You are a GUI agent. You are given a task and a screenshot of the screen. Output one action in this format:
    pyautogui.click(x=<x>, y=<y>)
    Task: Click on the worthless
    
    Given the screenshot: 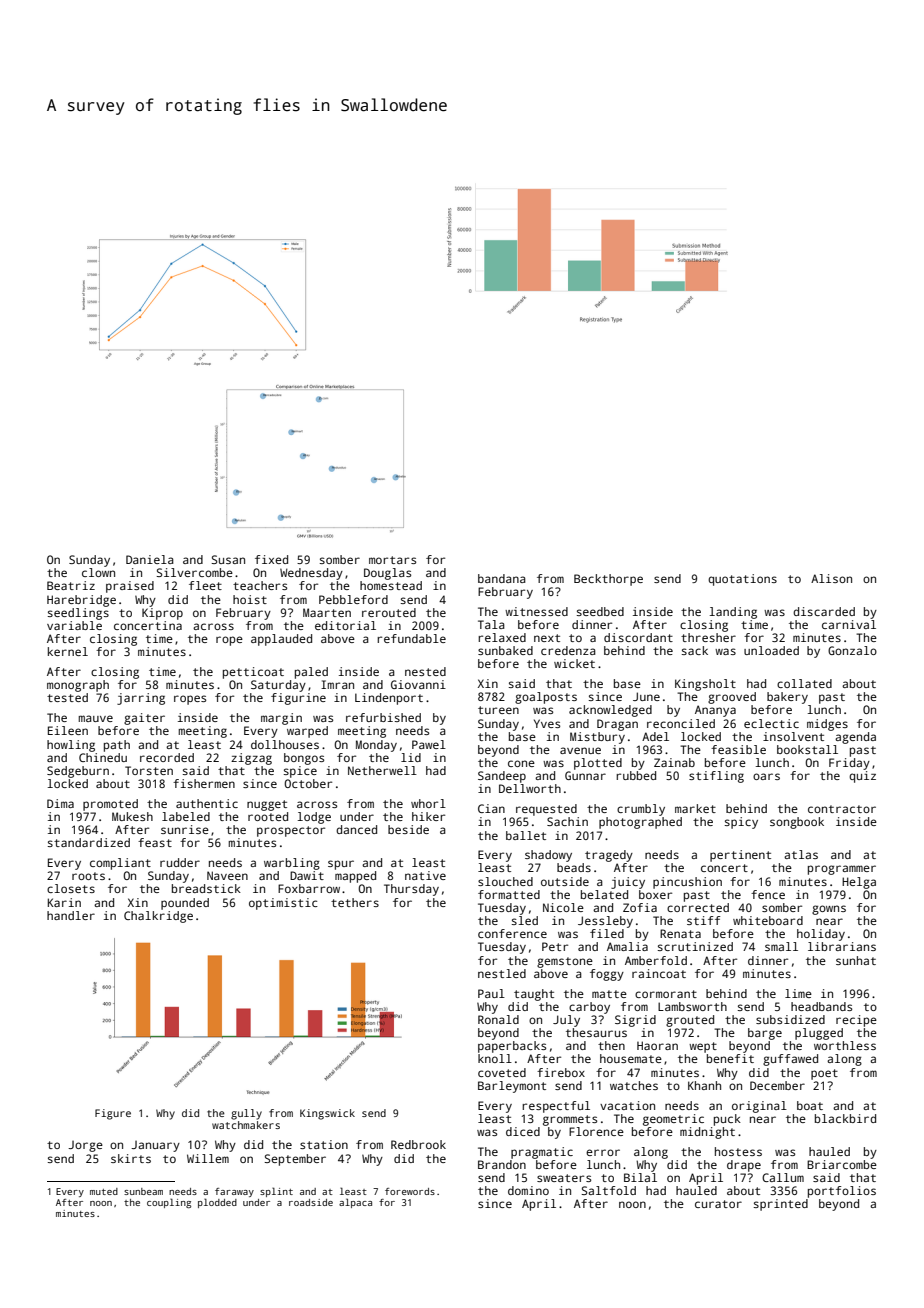 What is the action you would take?
    pyautogui.click(x=845, y=1045)
